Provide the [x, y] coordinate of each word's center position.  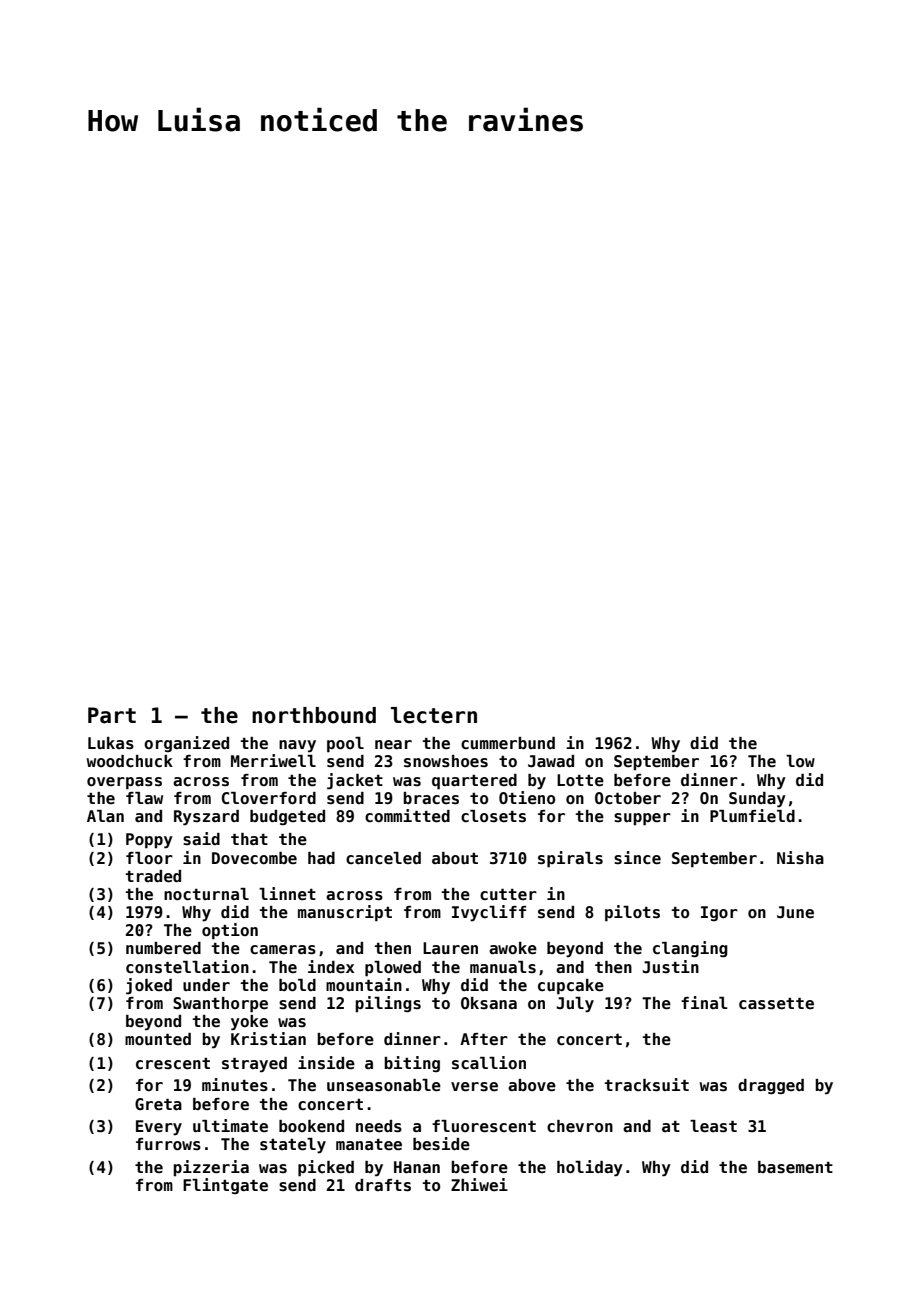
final [704, 1002]
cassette [776, 1004]
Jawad [551, 761]
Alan [105, 816]
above [532, 1085]
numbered [163, 948]
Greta [158, 1104]
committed [407, 816]
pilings [388, 1004]
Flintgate [225, 1186]
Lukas [111, 743]
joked [149, 986]
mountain [364, 985]
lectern [434, 715]
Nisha [800, 858]
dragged [771, 1086]
